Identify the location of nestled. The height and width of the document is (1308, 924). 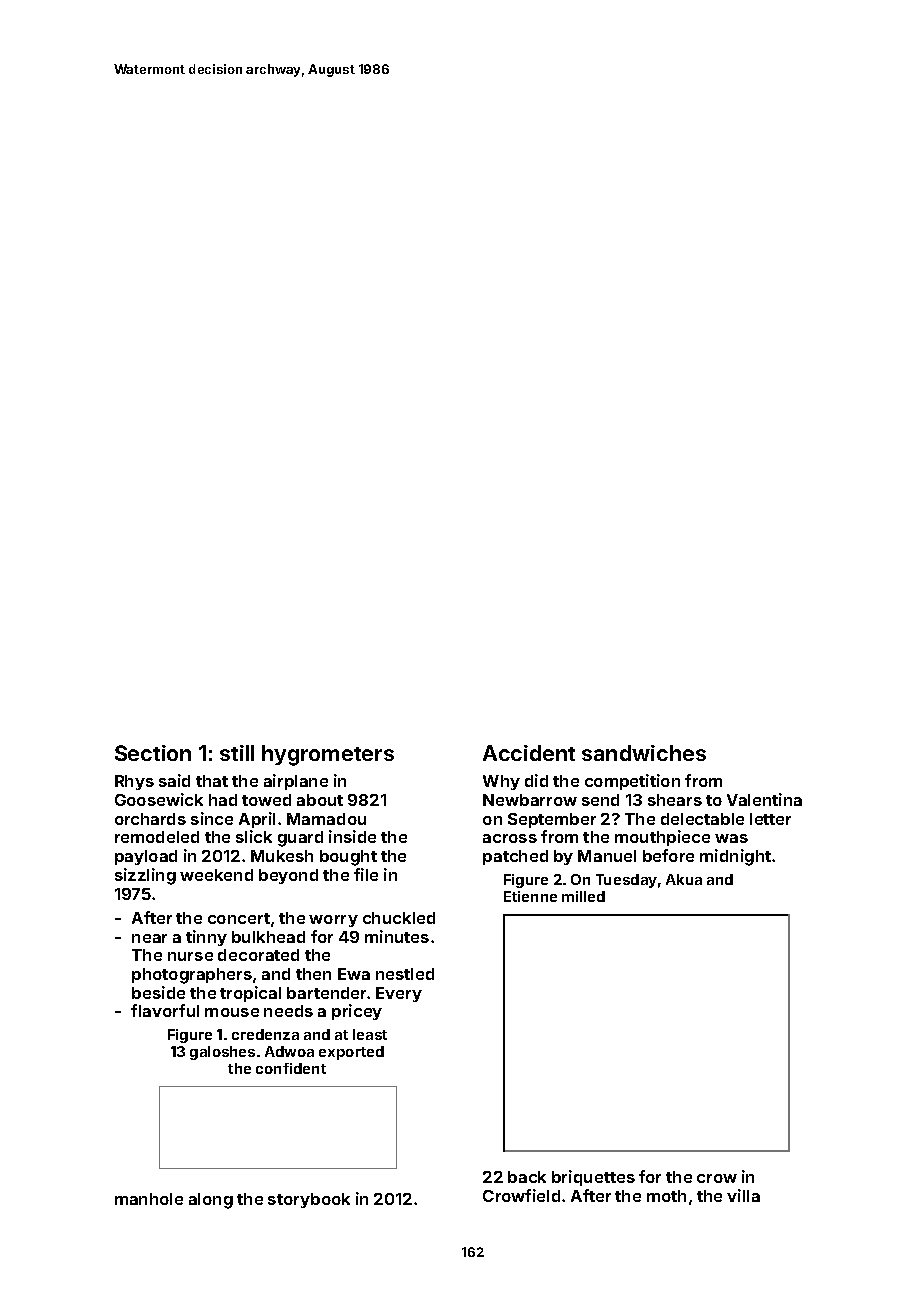
(405, 974).
